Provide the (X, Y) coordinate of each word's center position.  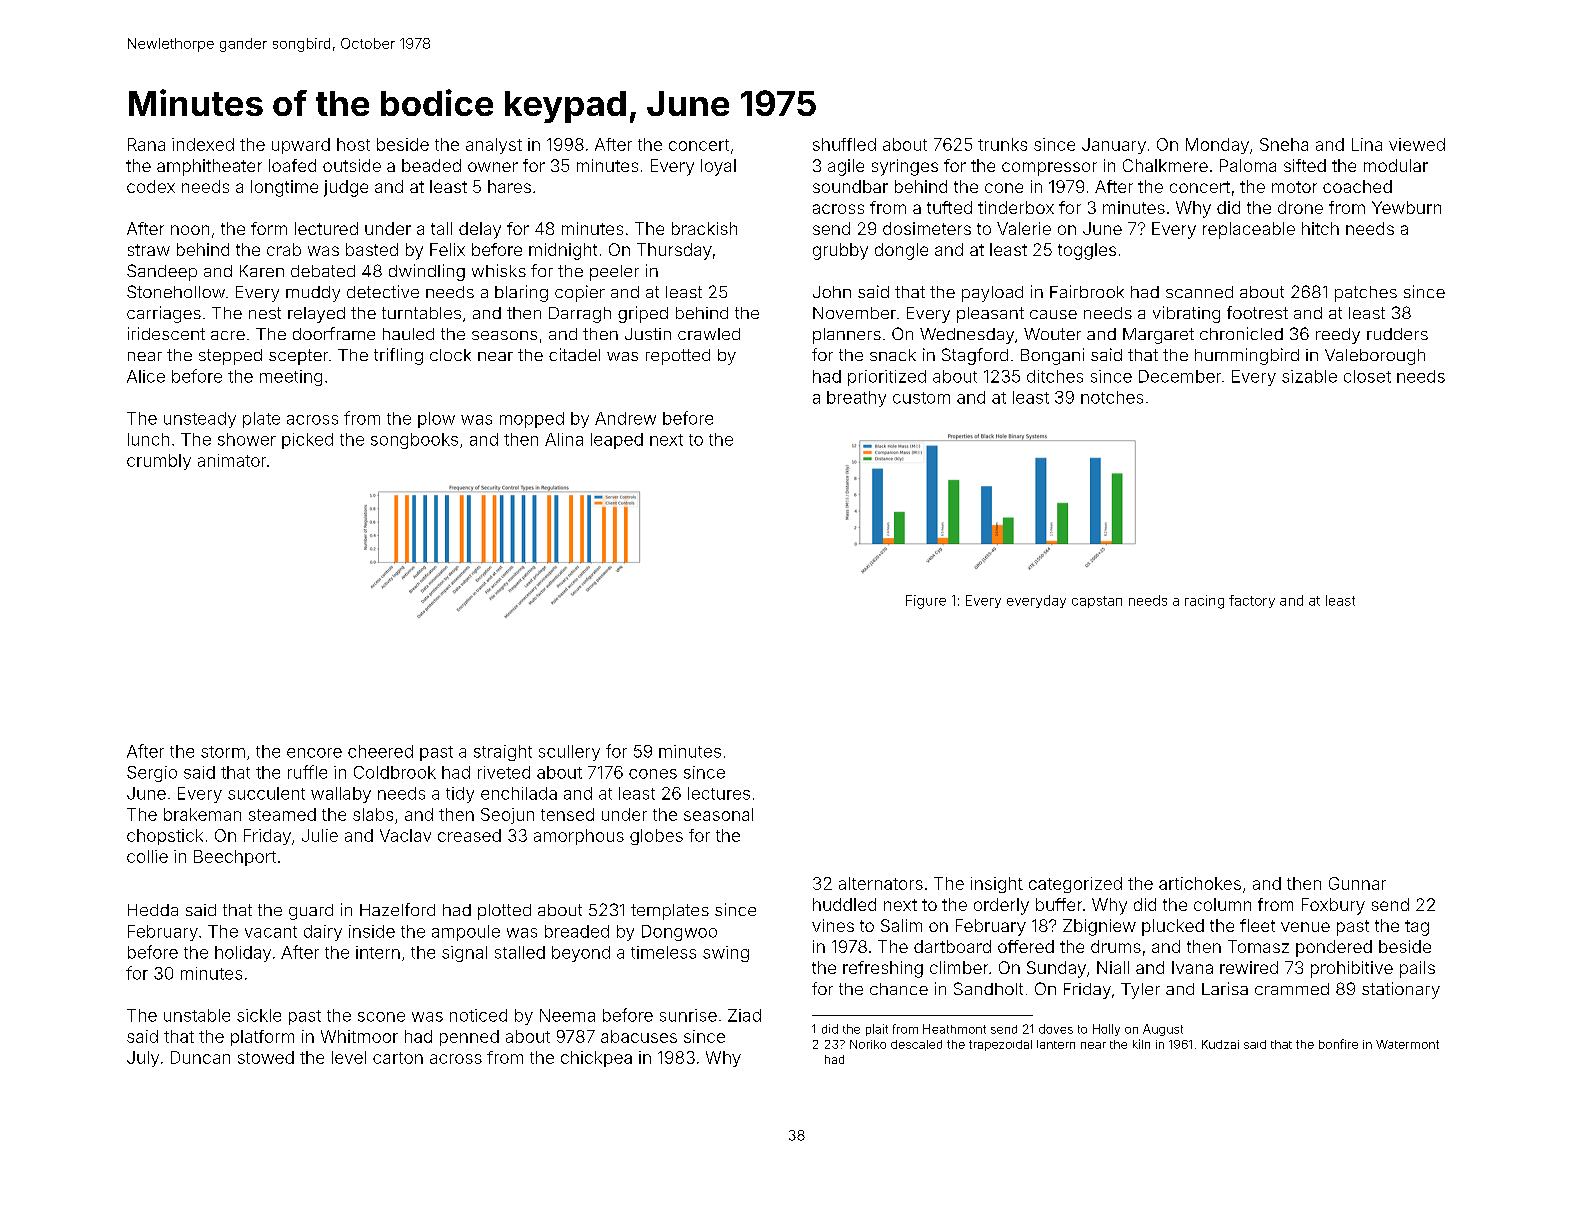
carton (398, 1058)
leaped (617, 441)
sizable (1309, 376)
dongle (901, 251)
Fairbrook (1087, 291)
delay (480, 230)
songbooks (414, 441)
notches (1112, 397)
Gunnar (1357, 883)
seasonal (718, 814)
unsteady (200, 420)
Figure (926, 602)
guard (311, 912)
